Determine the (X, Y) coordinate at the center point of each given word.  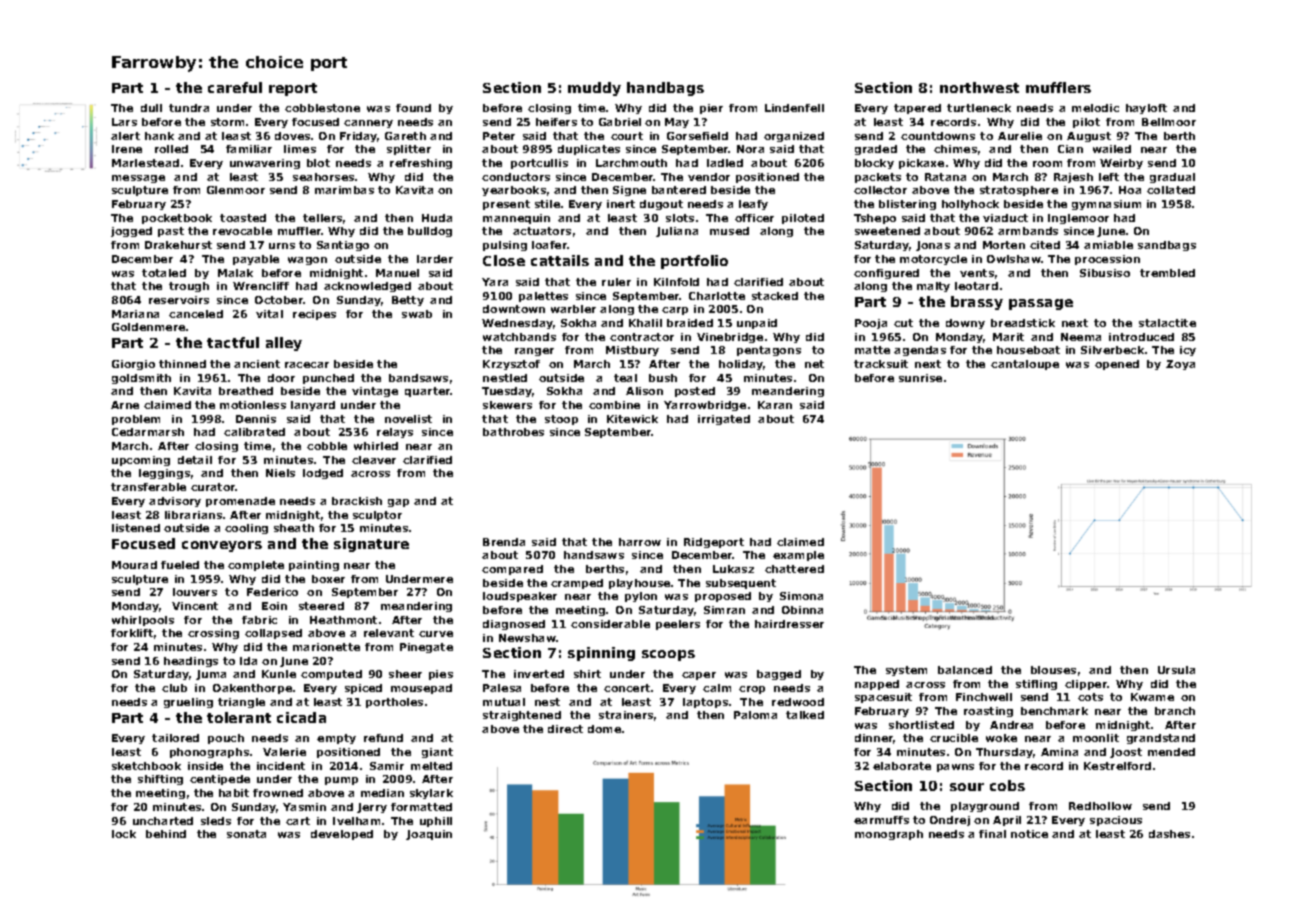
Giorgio (133, 365)
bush (663, 378)
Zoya (1180, 365)
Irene (127, 149)
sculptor (377, 516)
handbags (665, 89)
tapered (917, 109)
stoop (561, 420)
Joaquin (429, 835)
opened (1117, 365)
